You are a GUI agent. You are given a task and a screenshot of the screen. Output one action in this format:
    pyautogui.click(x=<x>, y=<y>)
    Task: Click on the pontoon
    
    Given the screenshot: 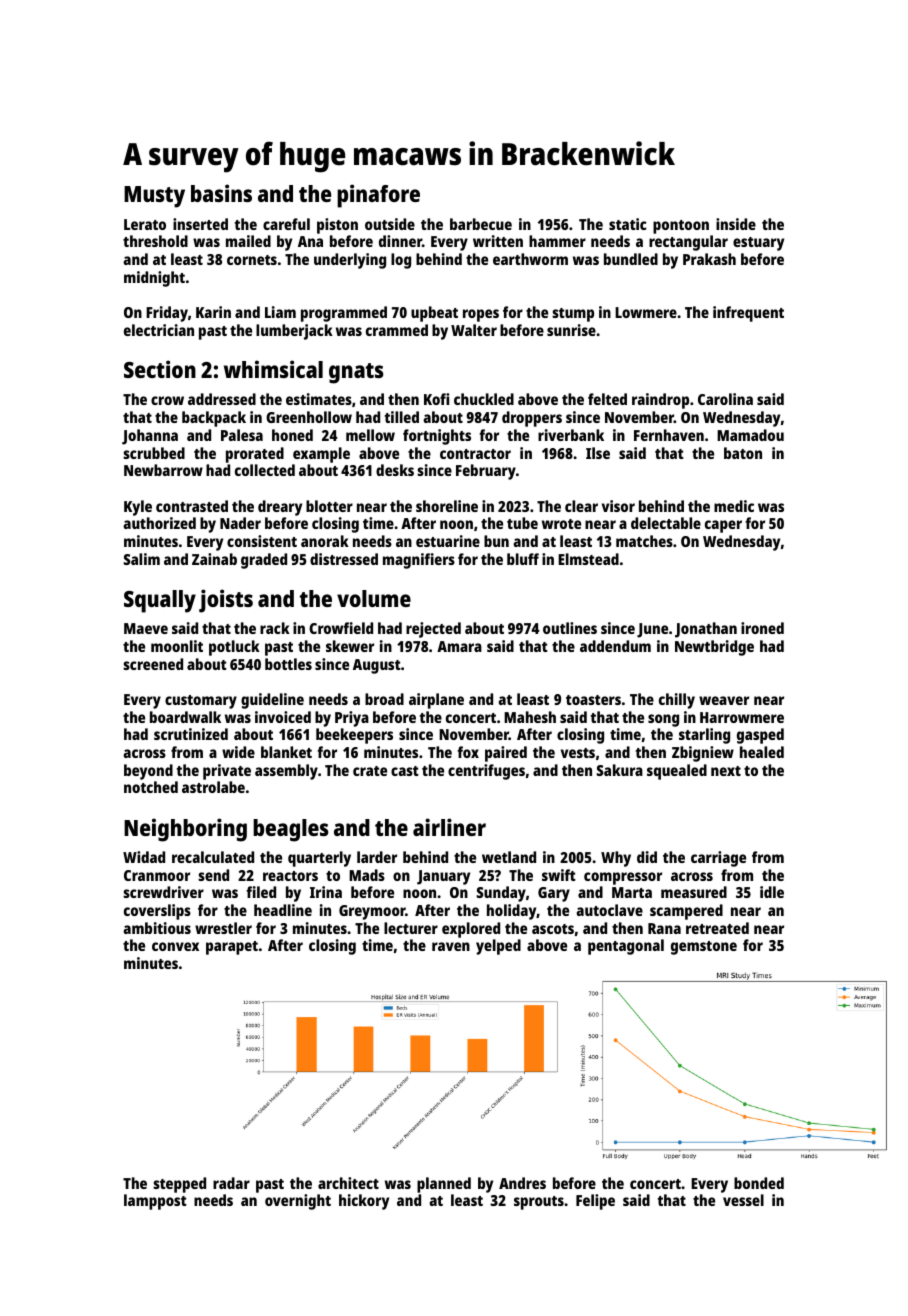 What is the action you would take?
    pyautogui.click(x=681, y=227)
